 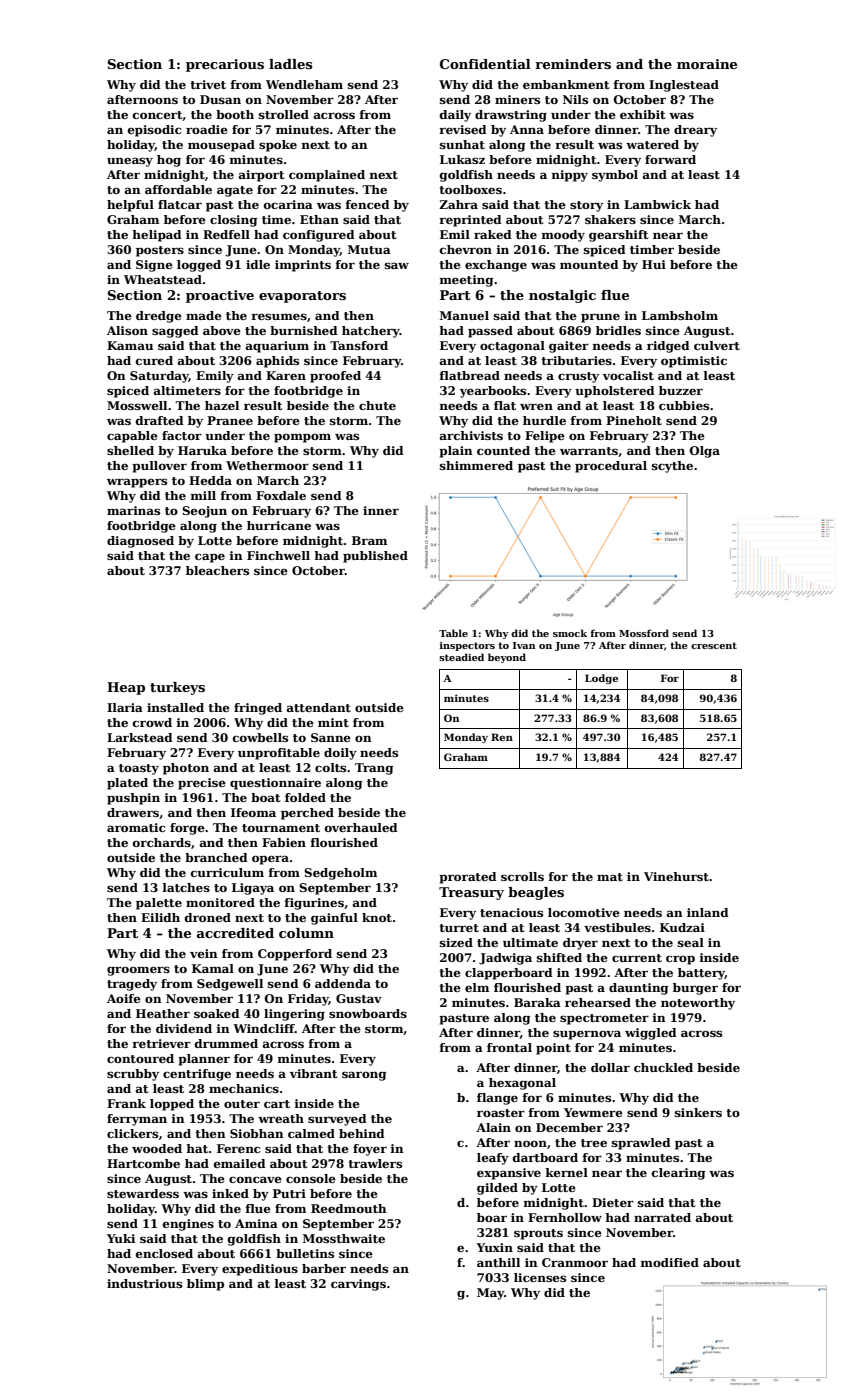 What do you see at coordinates (708, 912) in the image?
I see `inland` at bounding box center [708, 912].
